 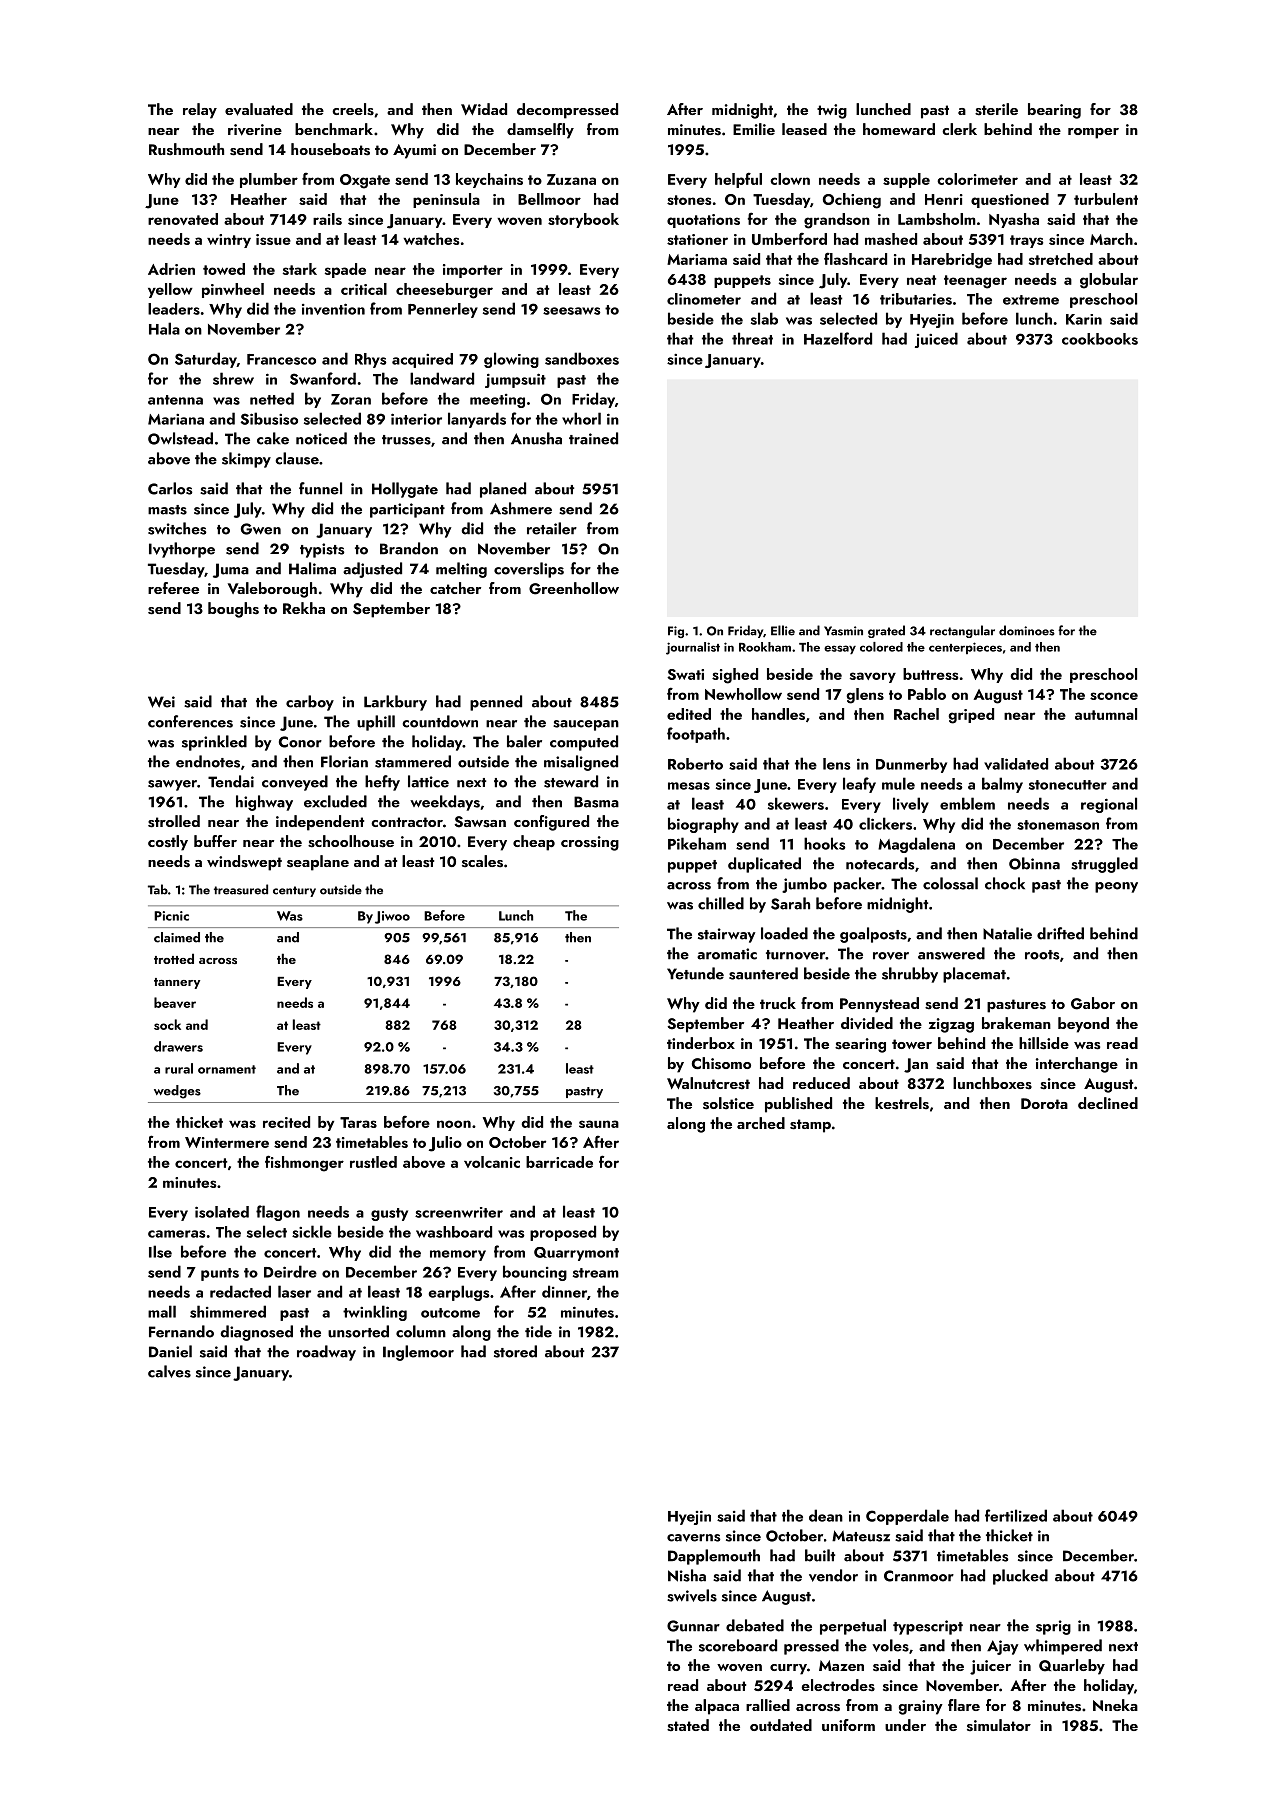 I want to click on sterile, so click(x=996, y=109).
